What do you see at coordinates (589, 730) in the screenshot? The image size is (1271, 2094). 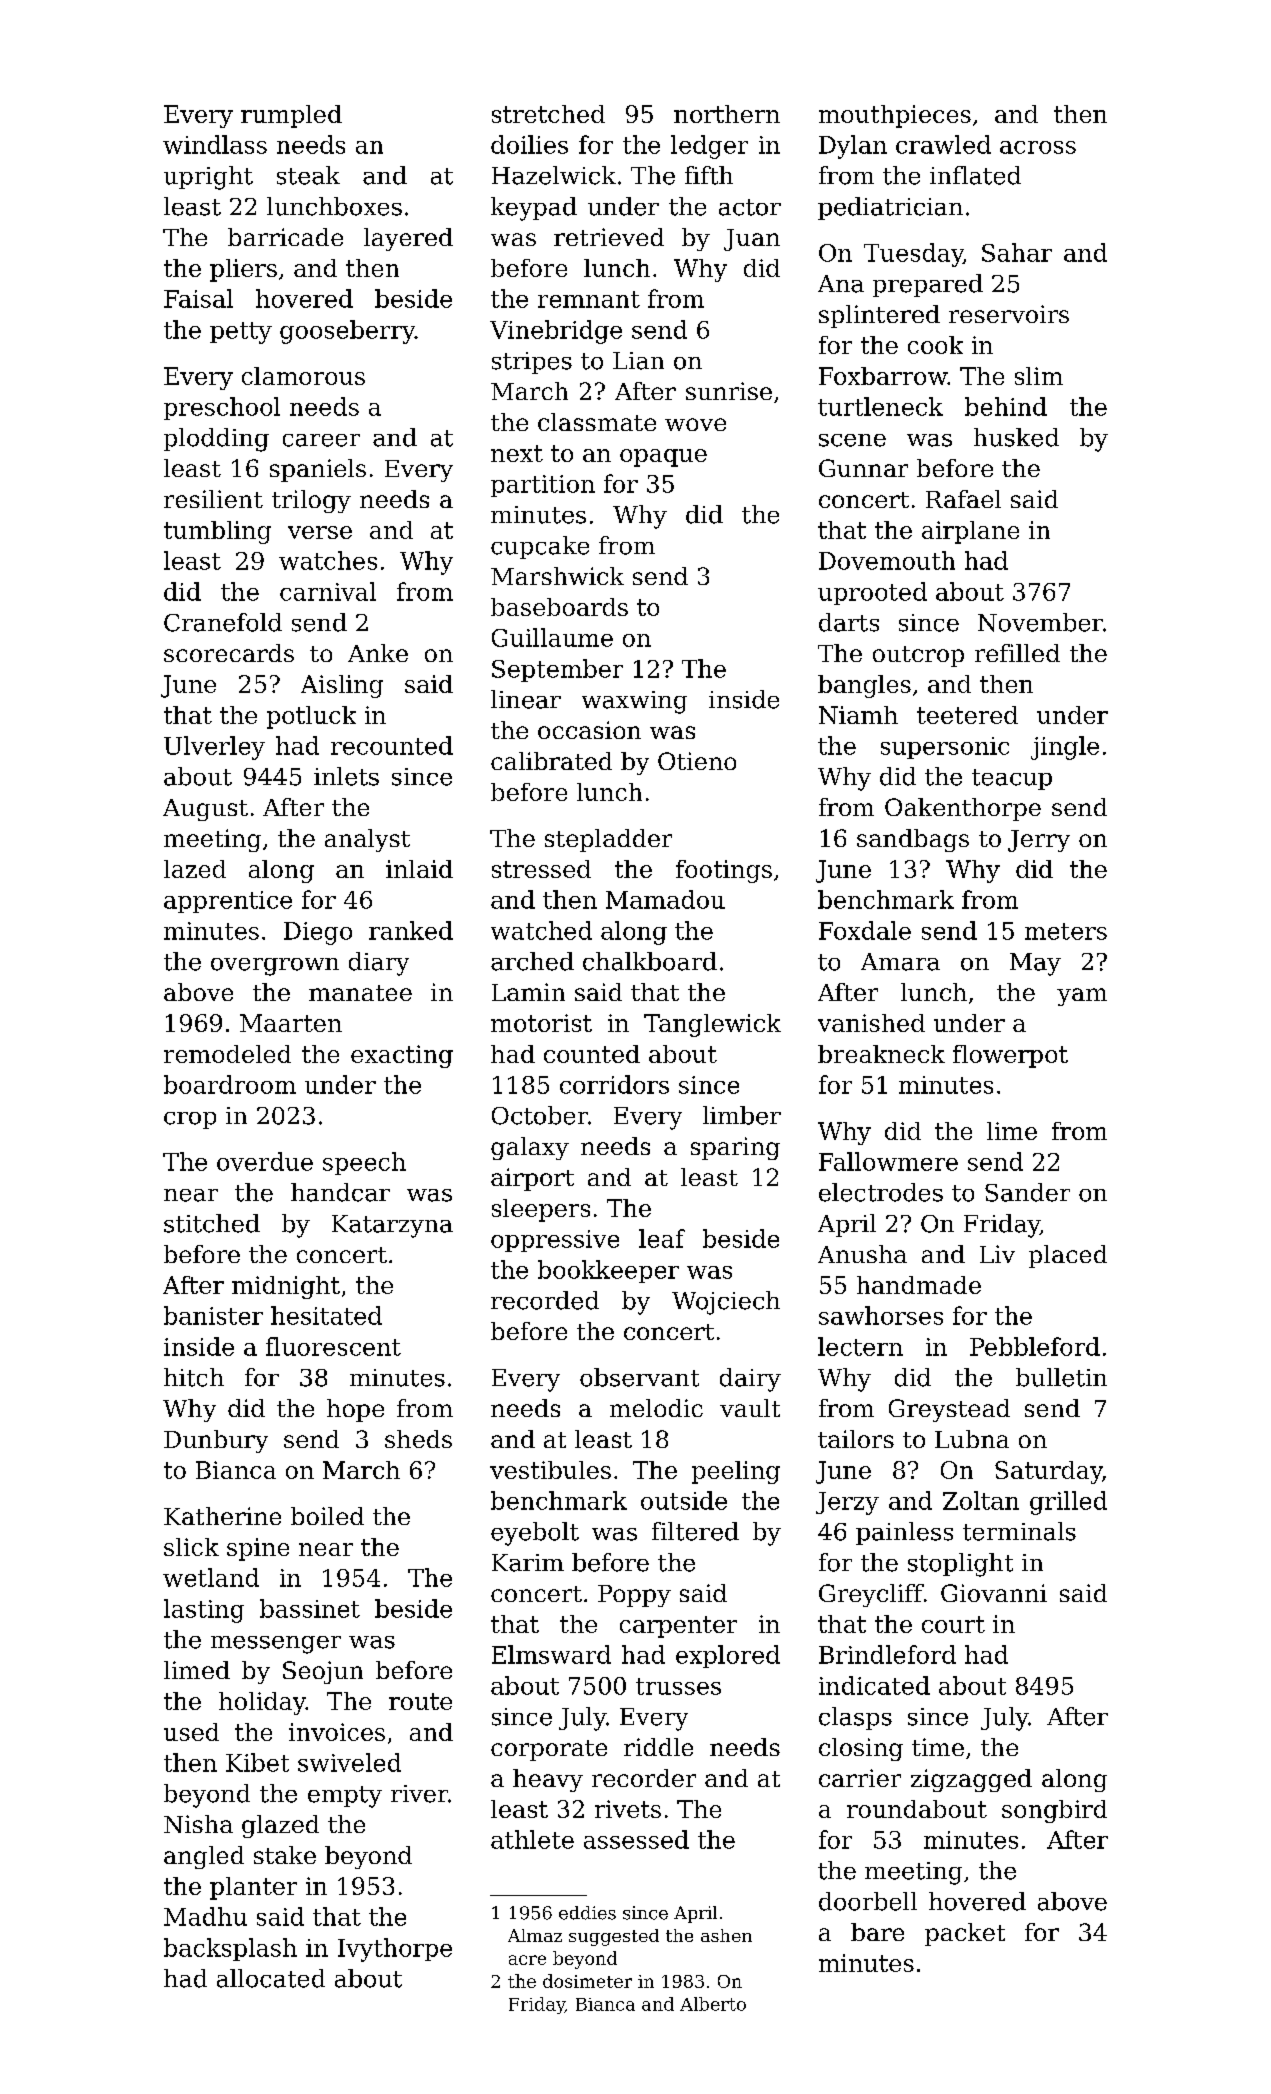 I see `occasion` at bounding box center [589, 730].
